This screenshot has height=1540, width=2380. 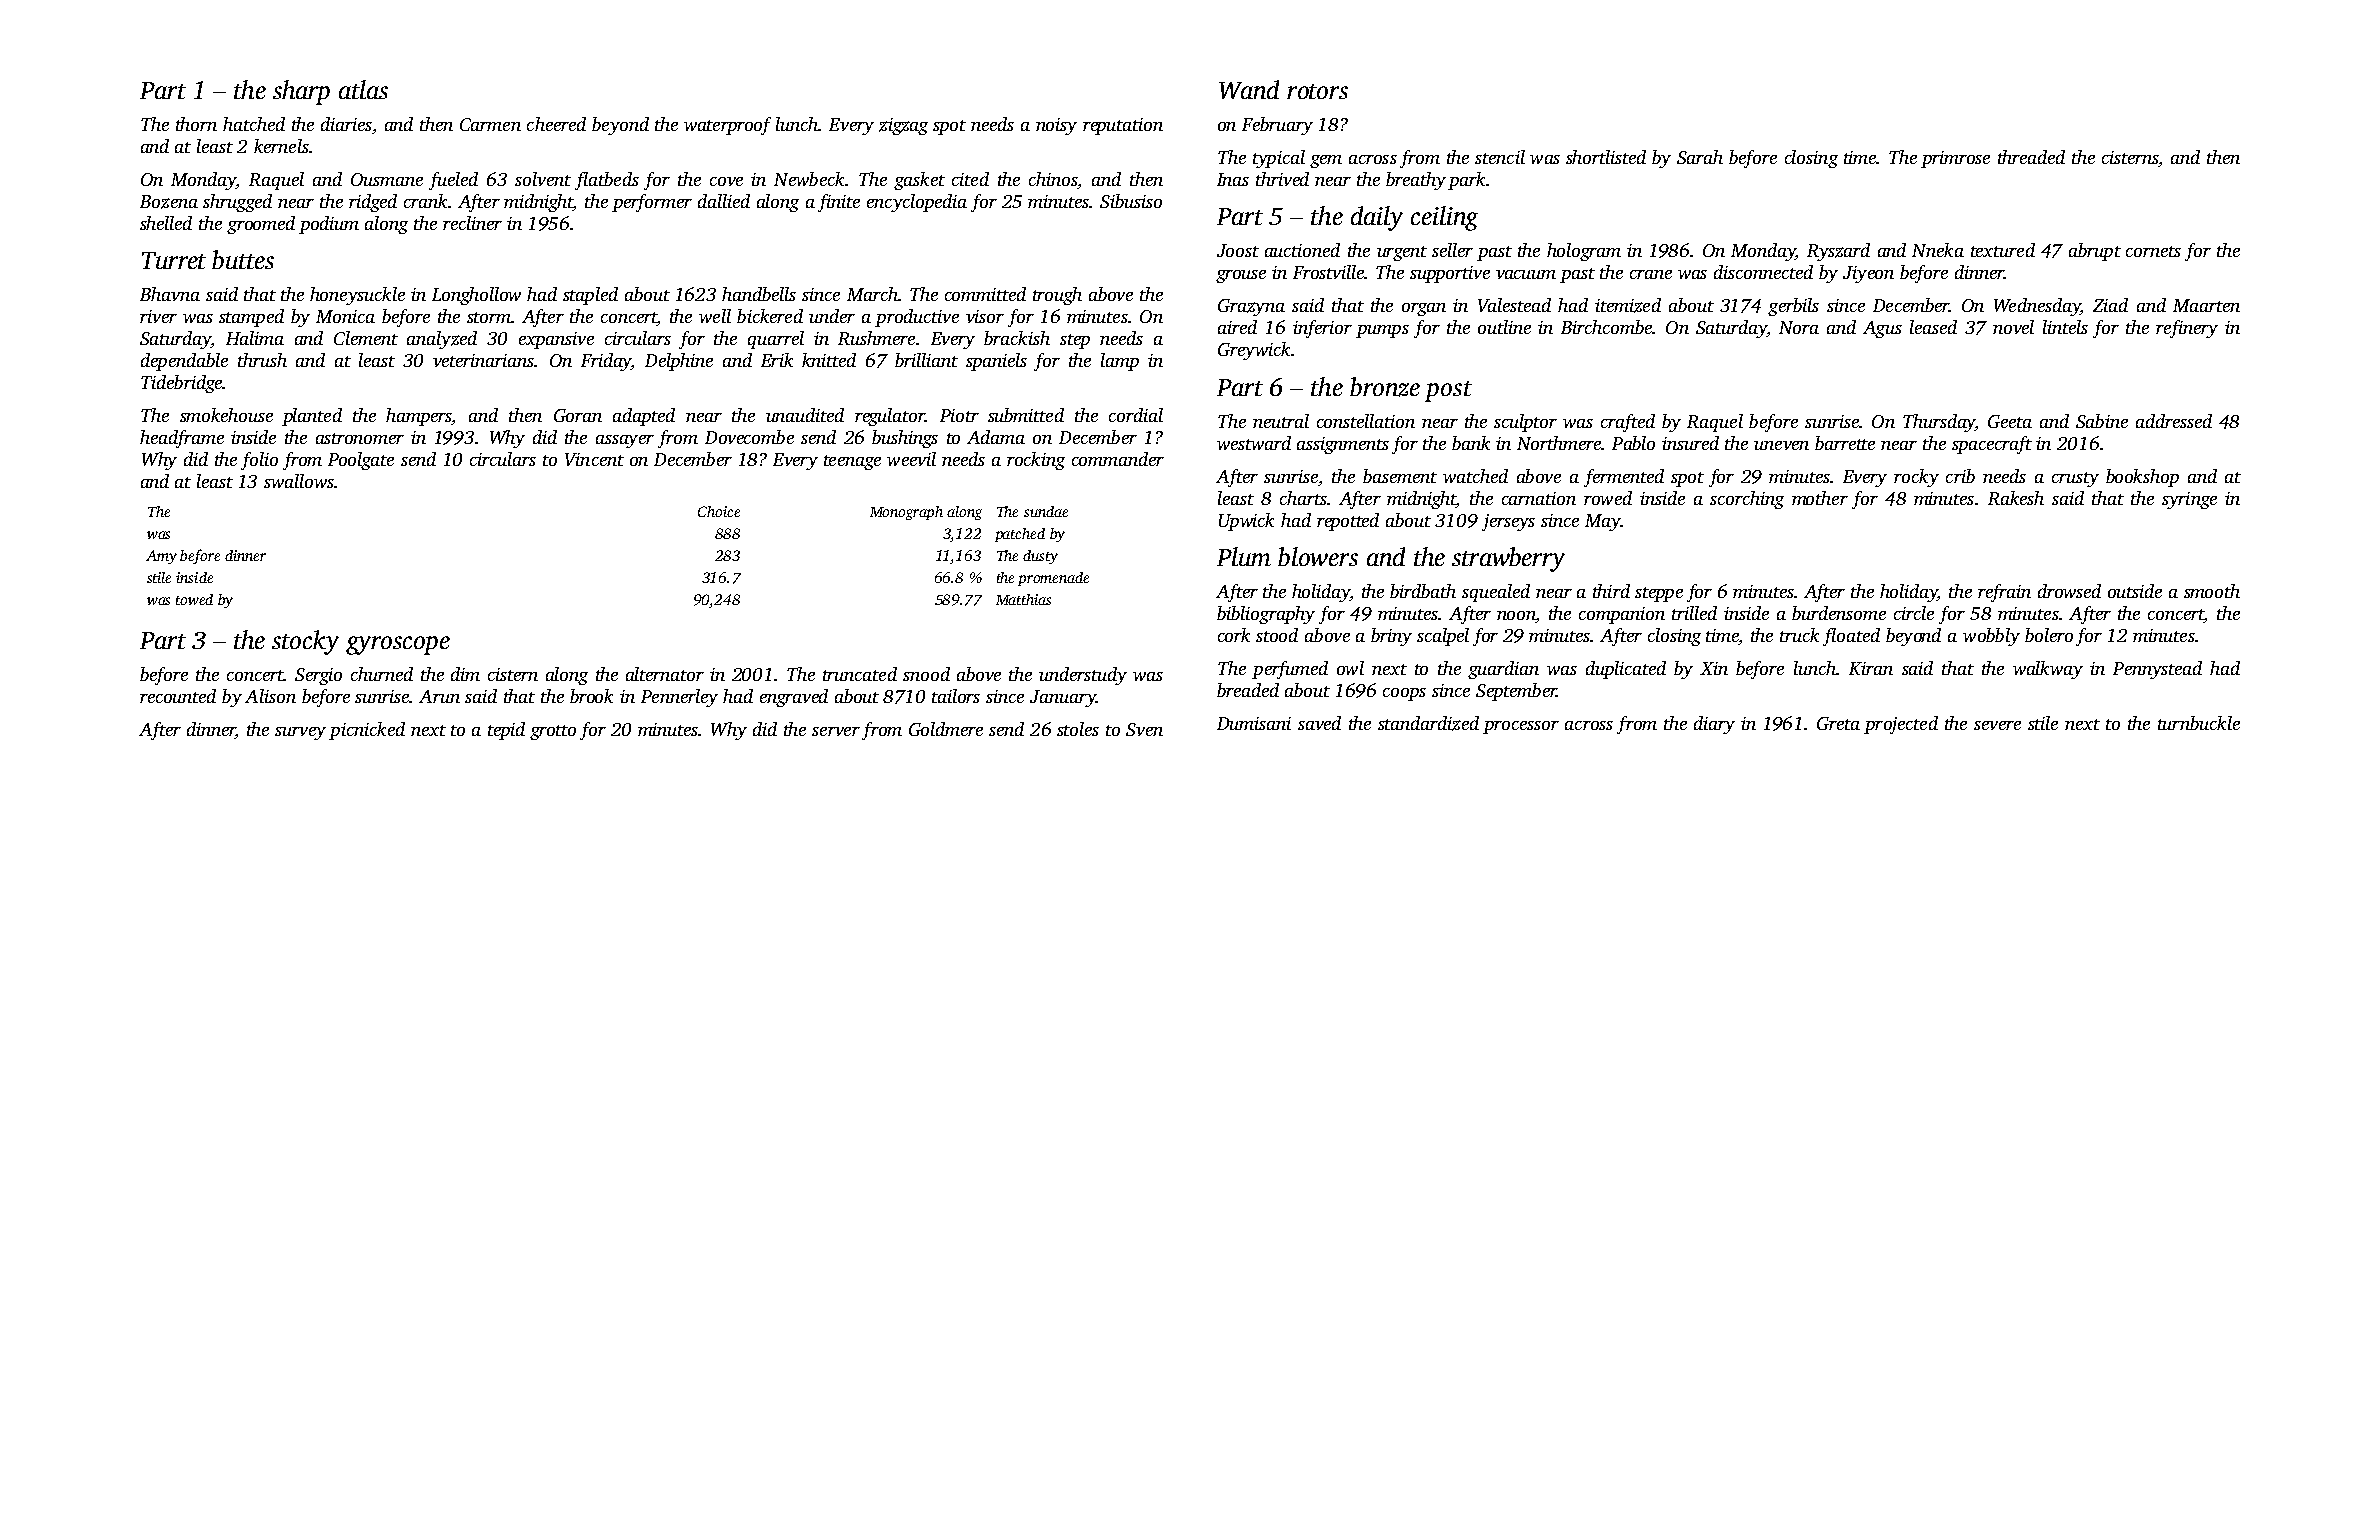 What do you see at coordinates (361, 461) in the screenshot?
I see `Poolgate` at bounding box center [361, 461].
